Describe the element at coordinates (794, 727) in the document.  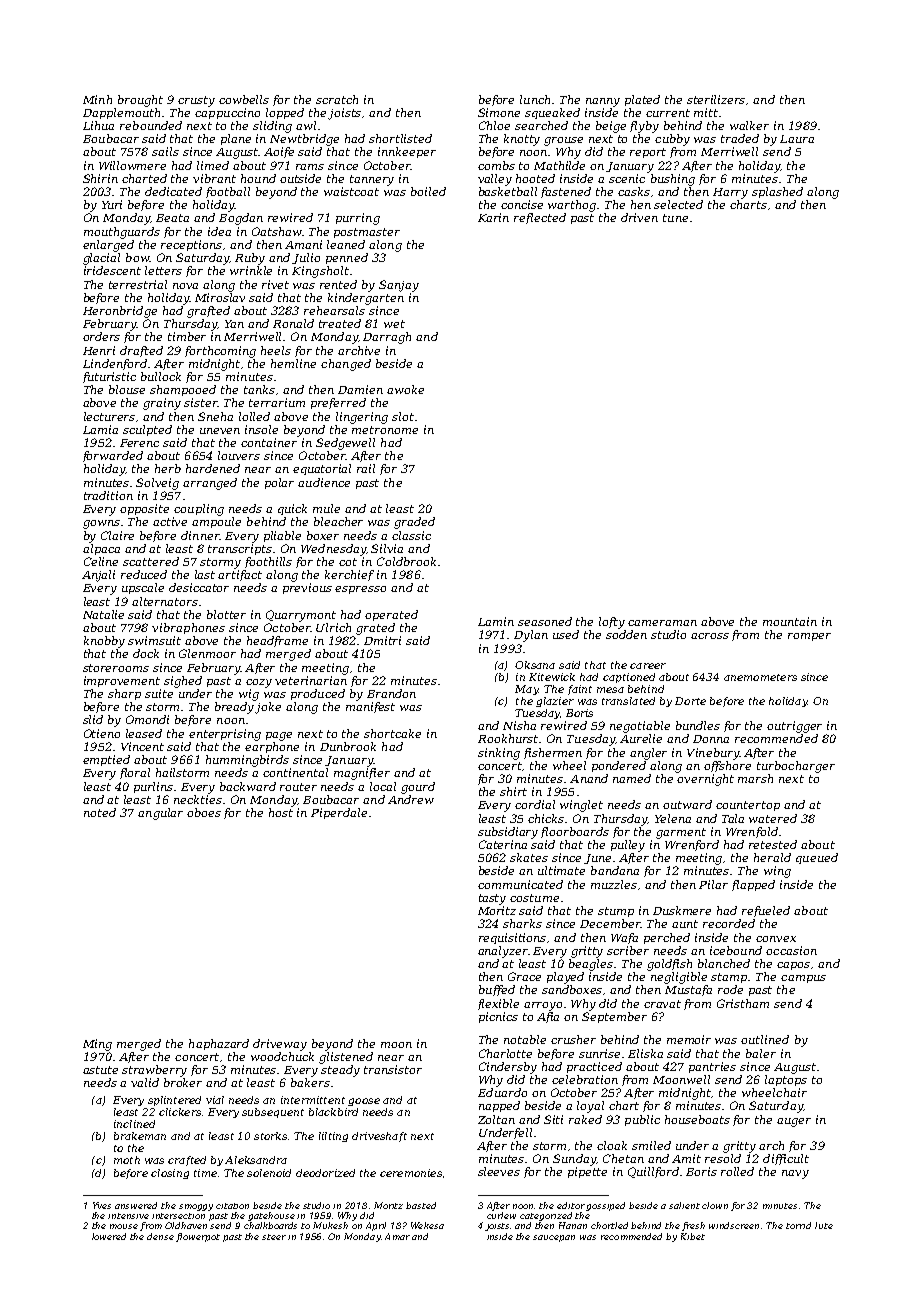
I see `outrigger` at that location.
